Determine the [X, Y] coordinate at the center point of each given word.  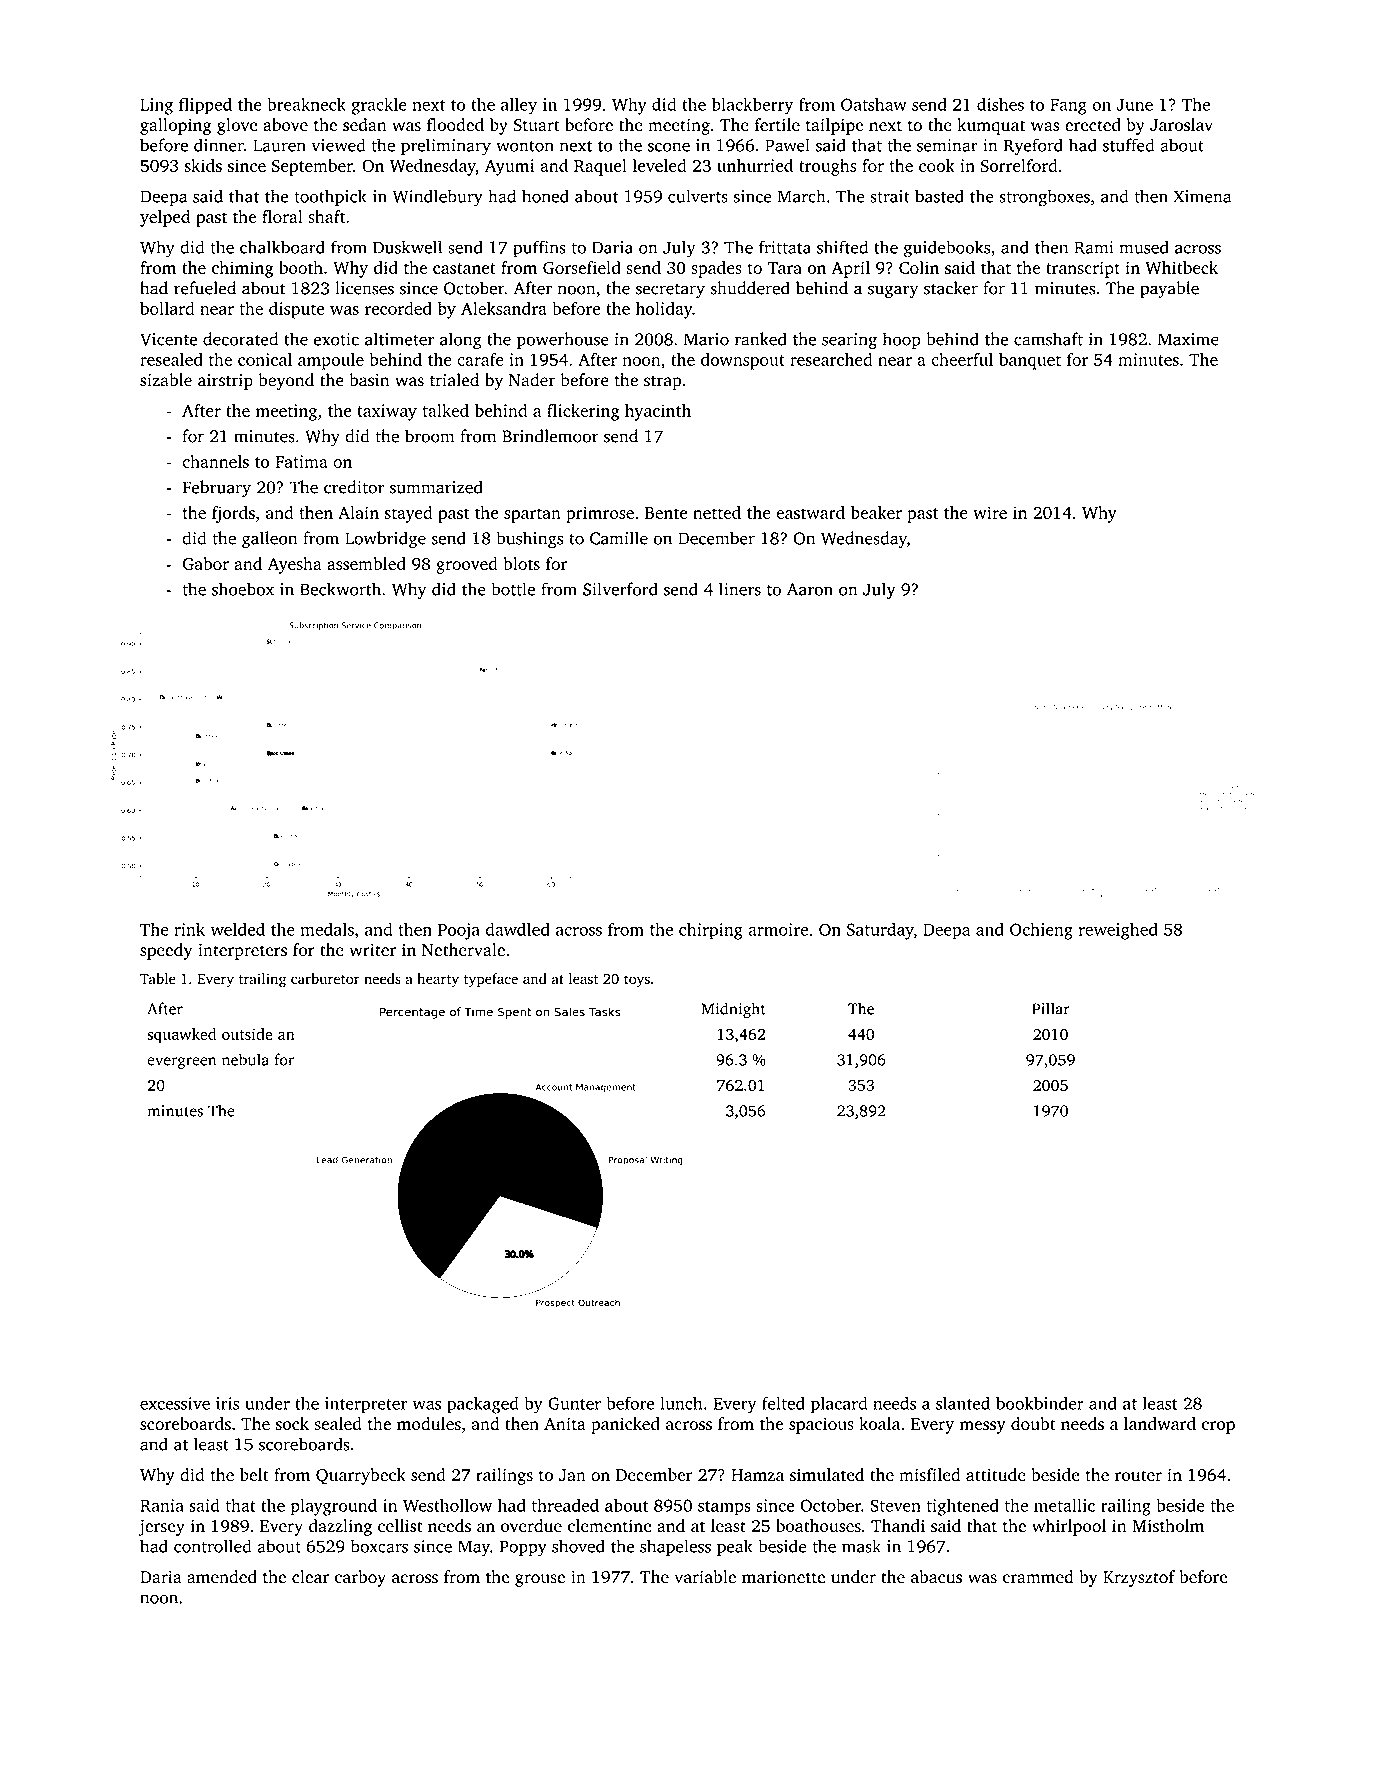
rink [189, 929]
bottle [513, 589]
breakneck [306, 104]
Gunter [574, 1403]
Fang [1068, 106]
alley [519, 106]
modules [429, 1423]
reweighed [1118, 931]
